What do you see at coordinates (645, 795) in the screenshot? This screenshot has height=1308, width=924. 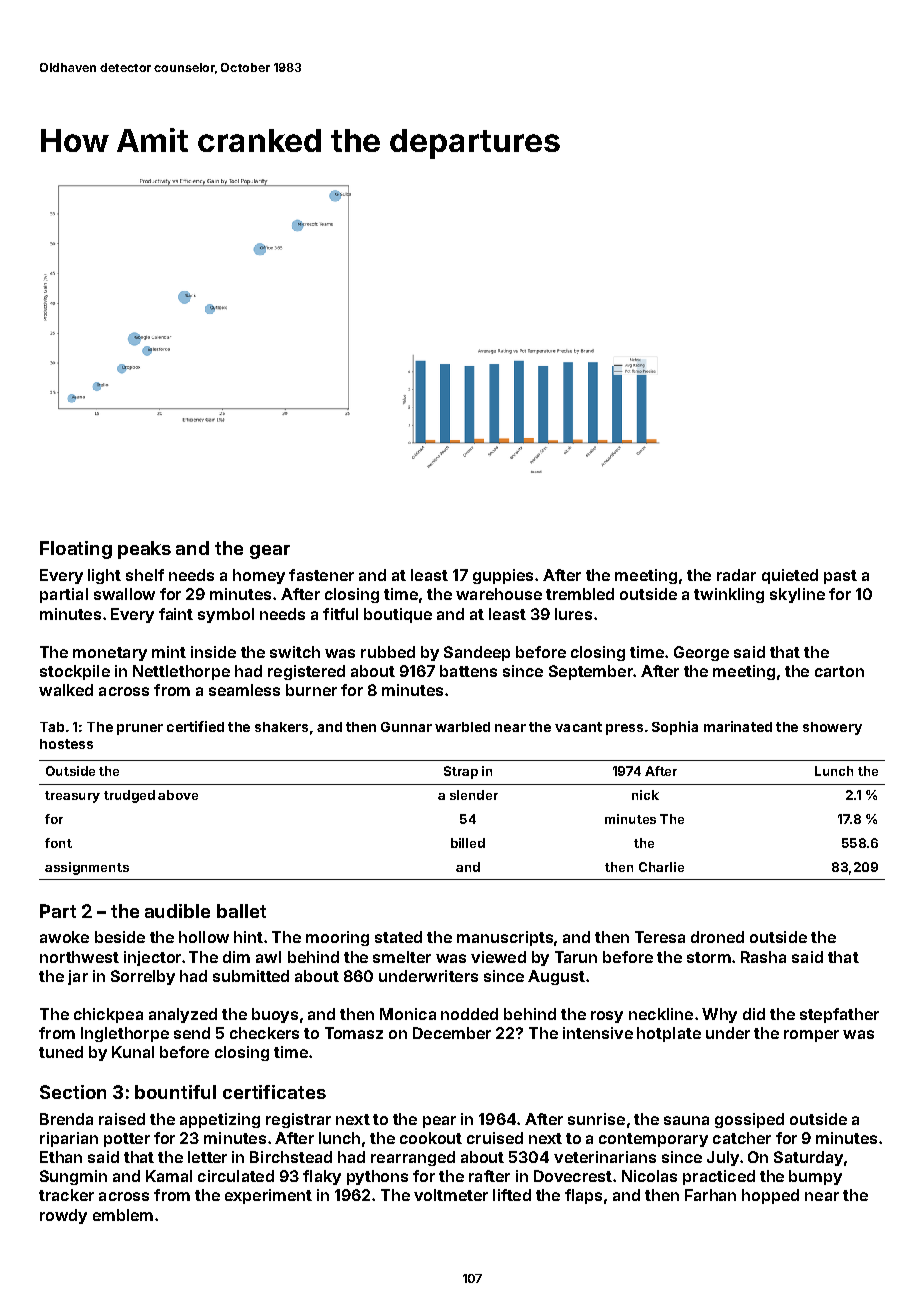 I see `nick` at bounding box center [645, 795].
